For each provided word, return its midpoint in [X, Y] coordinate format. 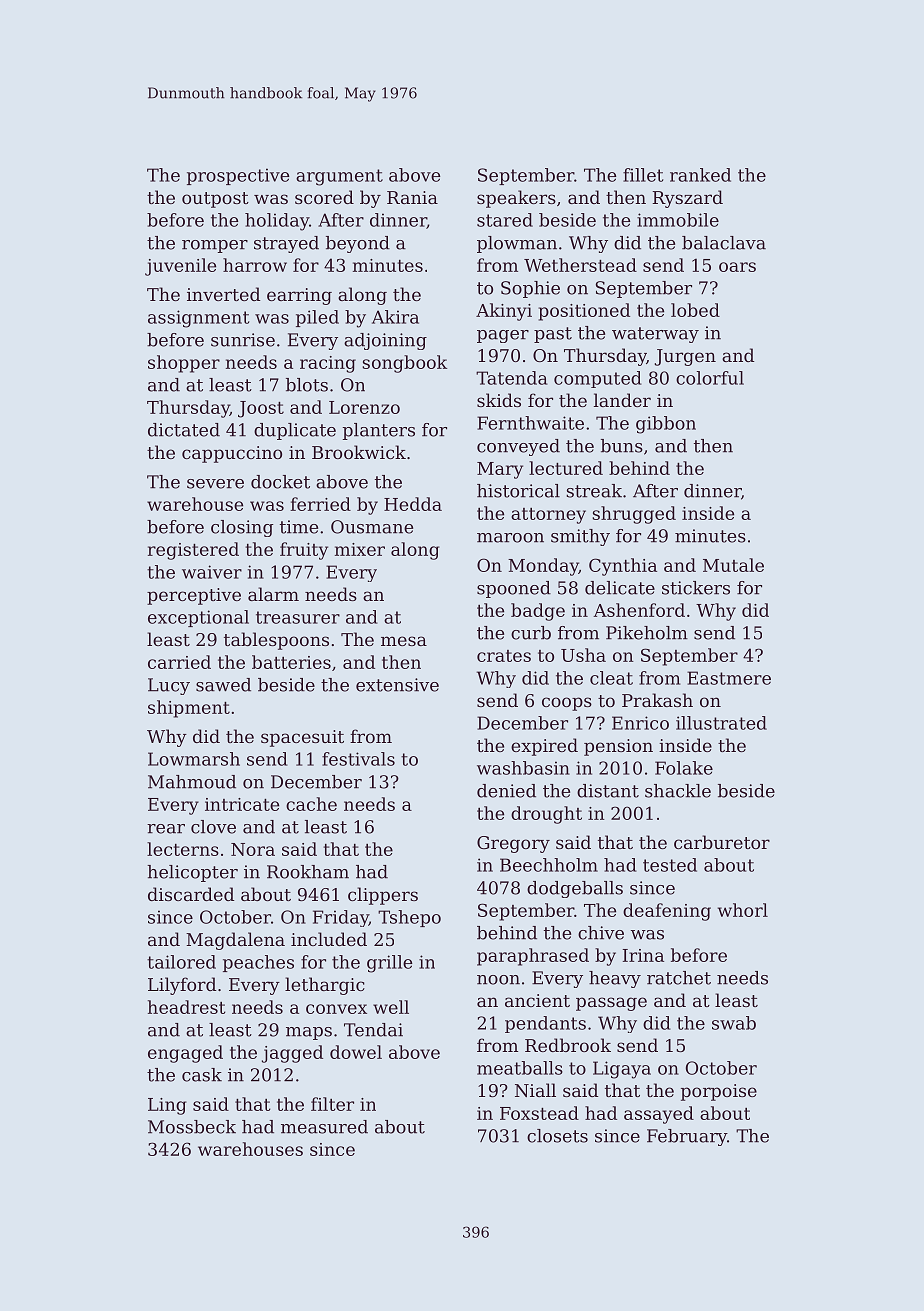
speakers [516, 199]
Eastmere [729, 678]
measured [324, 1127]
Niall [535, 1090]
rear [166, 829]
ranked [700, 175]
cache [311, 804]
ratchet [679, 978]
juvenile [180, 267]
